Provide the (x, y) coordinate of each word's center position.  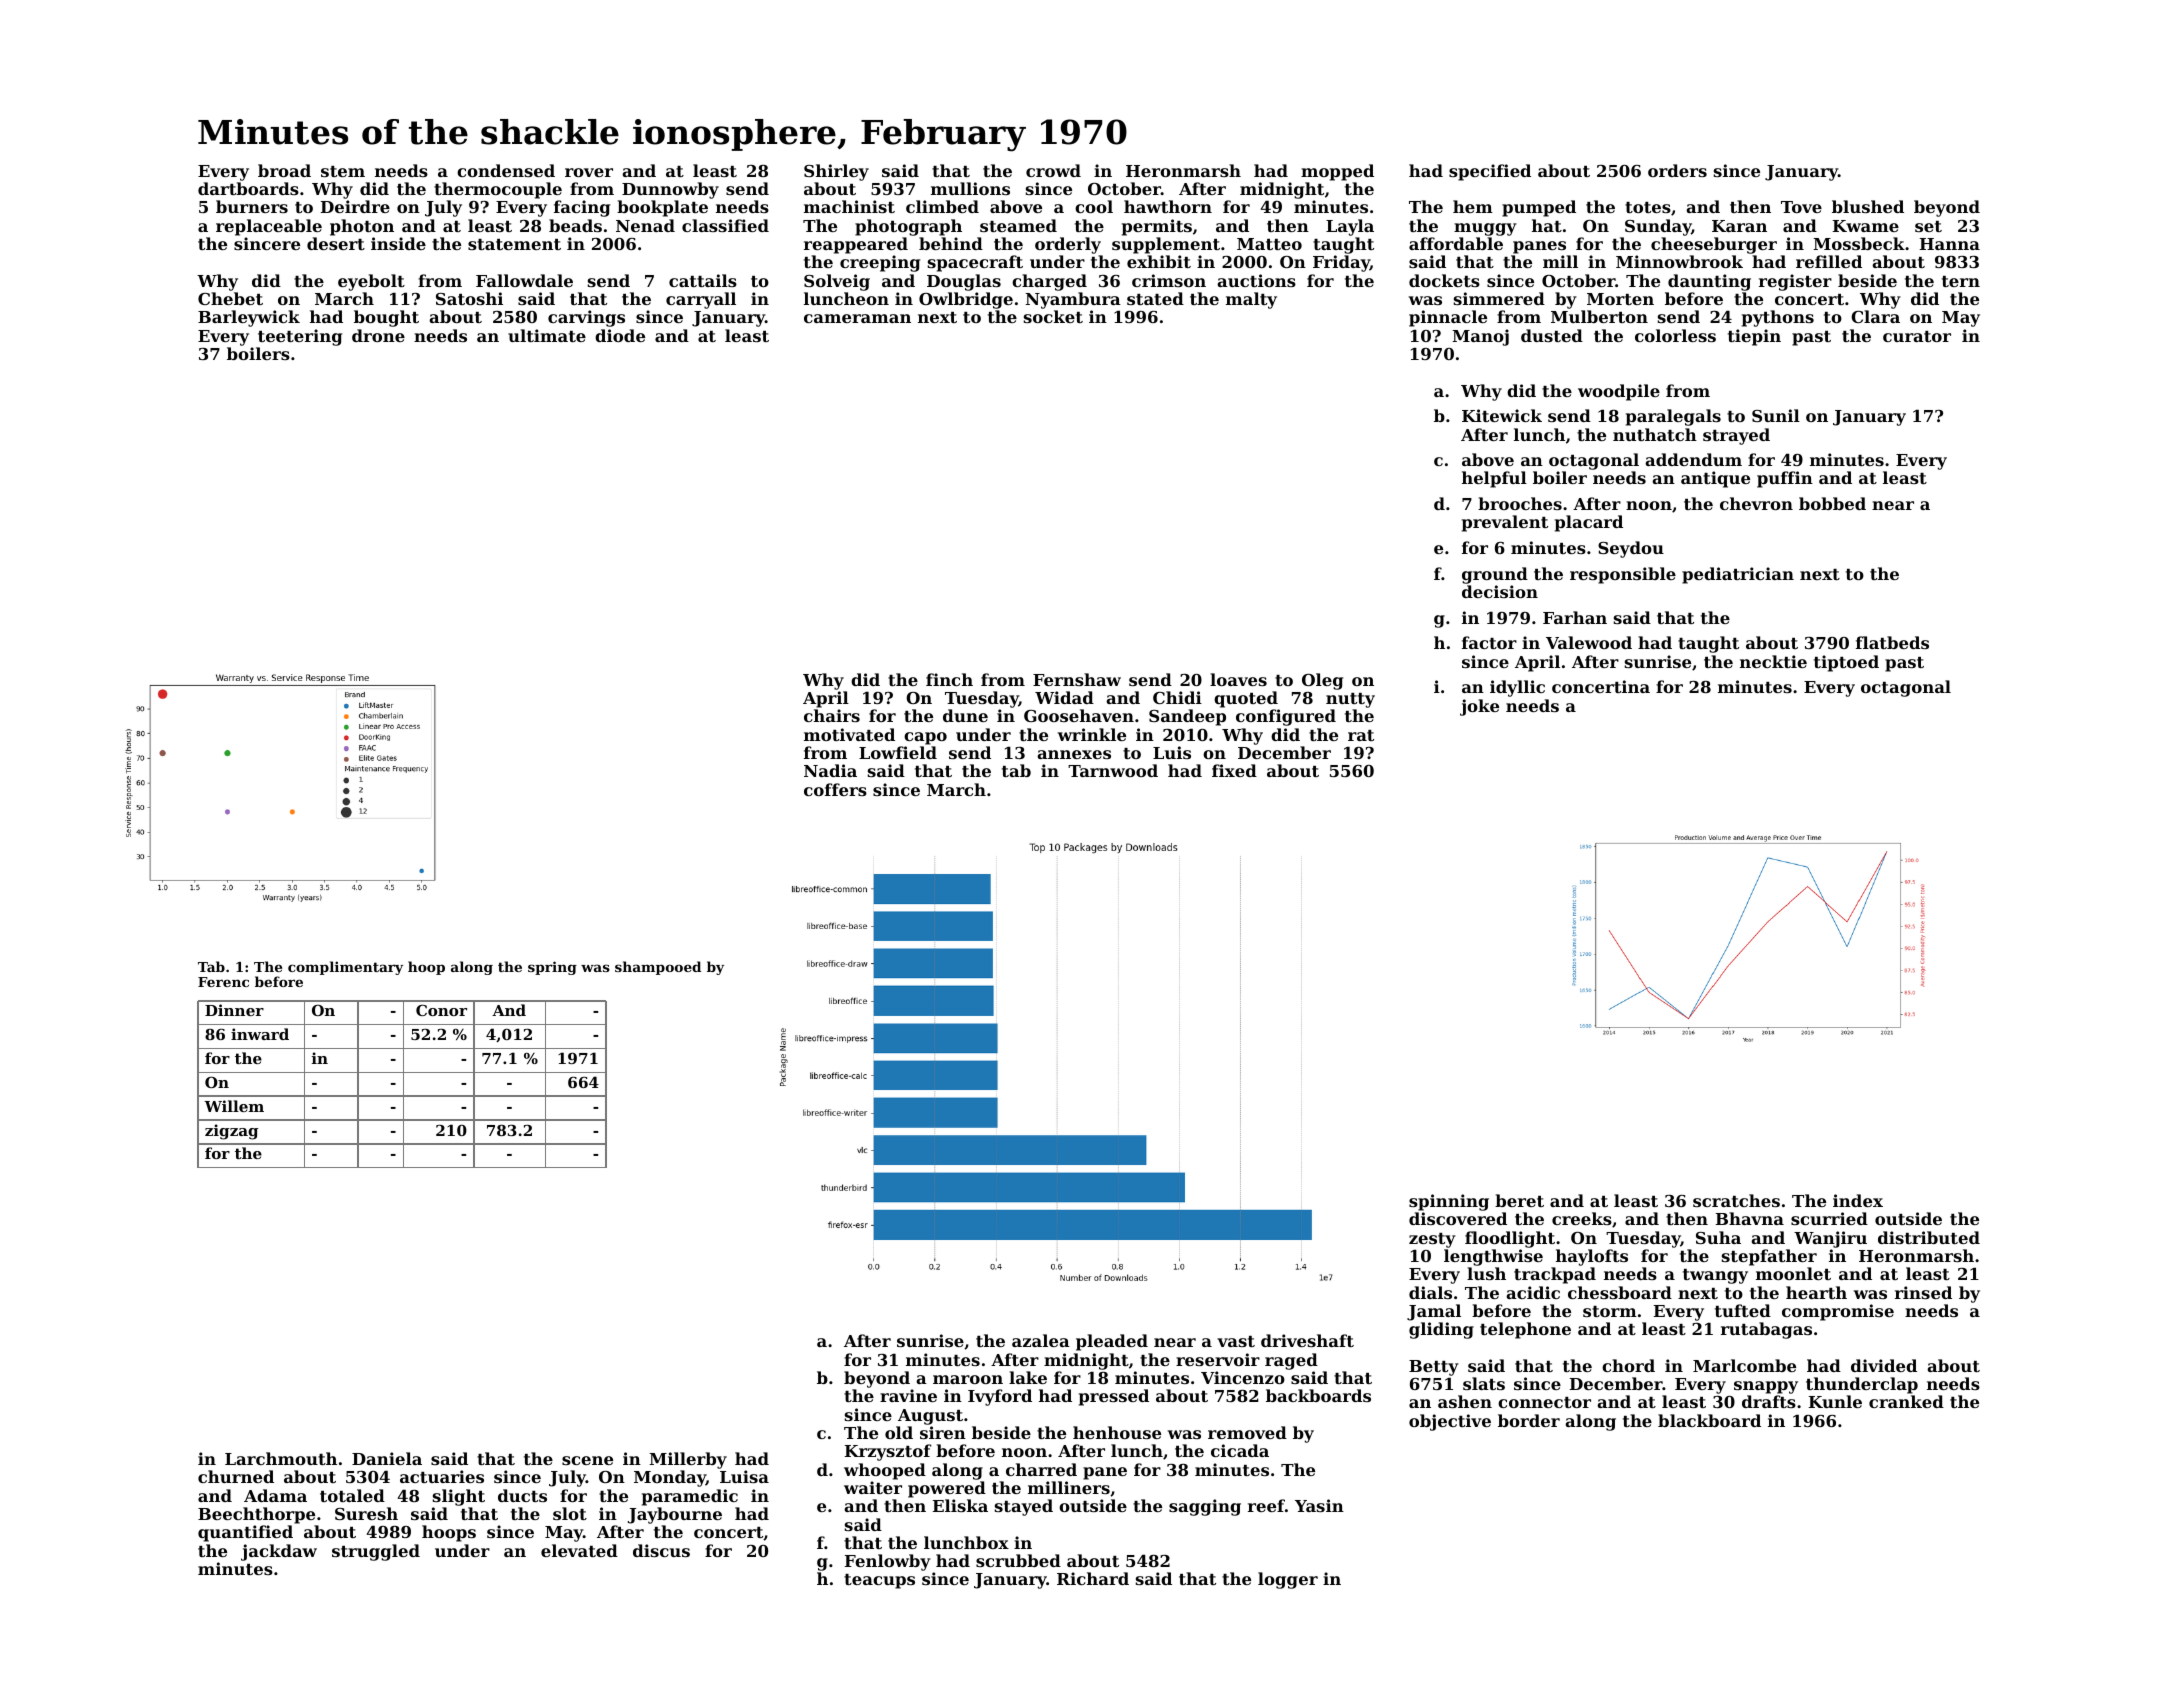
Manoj (1480, 337)
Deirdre (355, 206)
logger (1288, 1580)
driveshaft (1307, 1340)
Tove (1801, 207)
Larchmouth (281, 1458)
